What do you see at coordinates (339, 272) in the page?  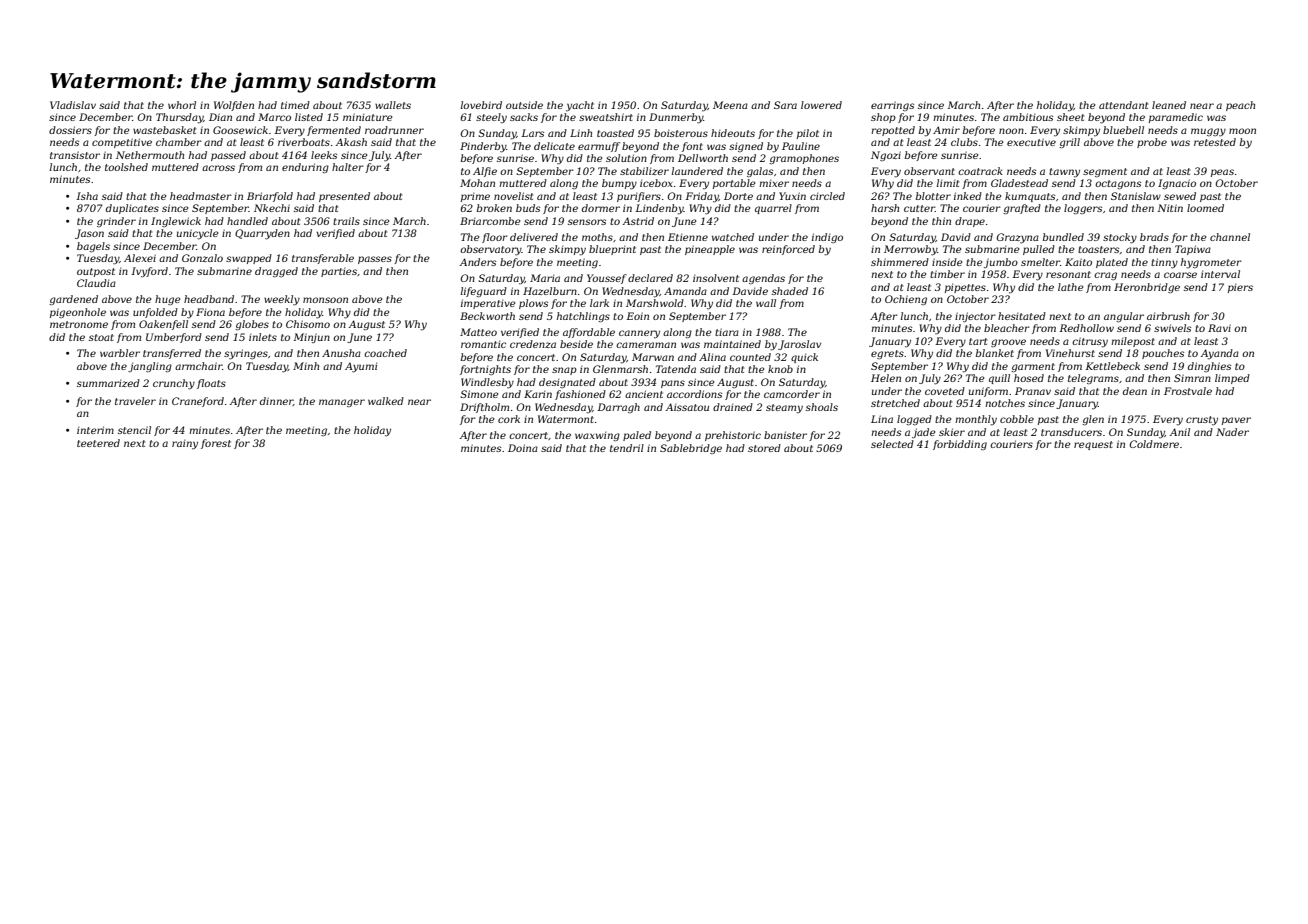 I see `parties` at bounding box center [339, 272].
